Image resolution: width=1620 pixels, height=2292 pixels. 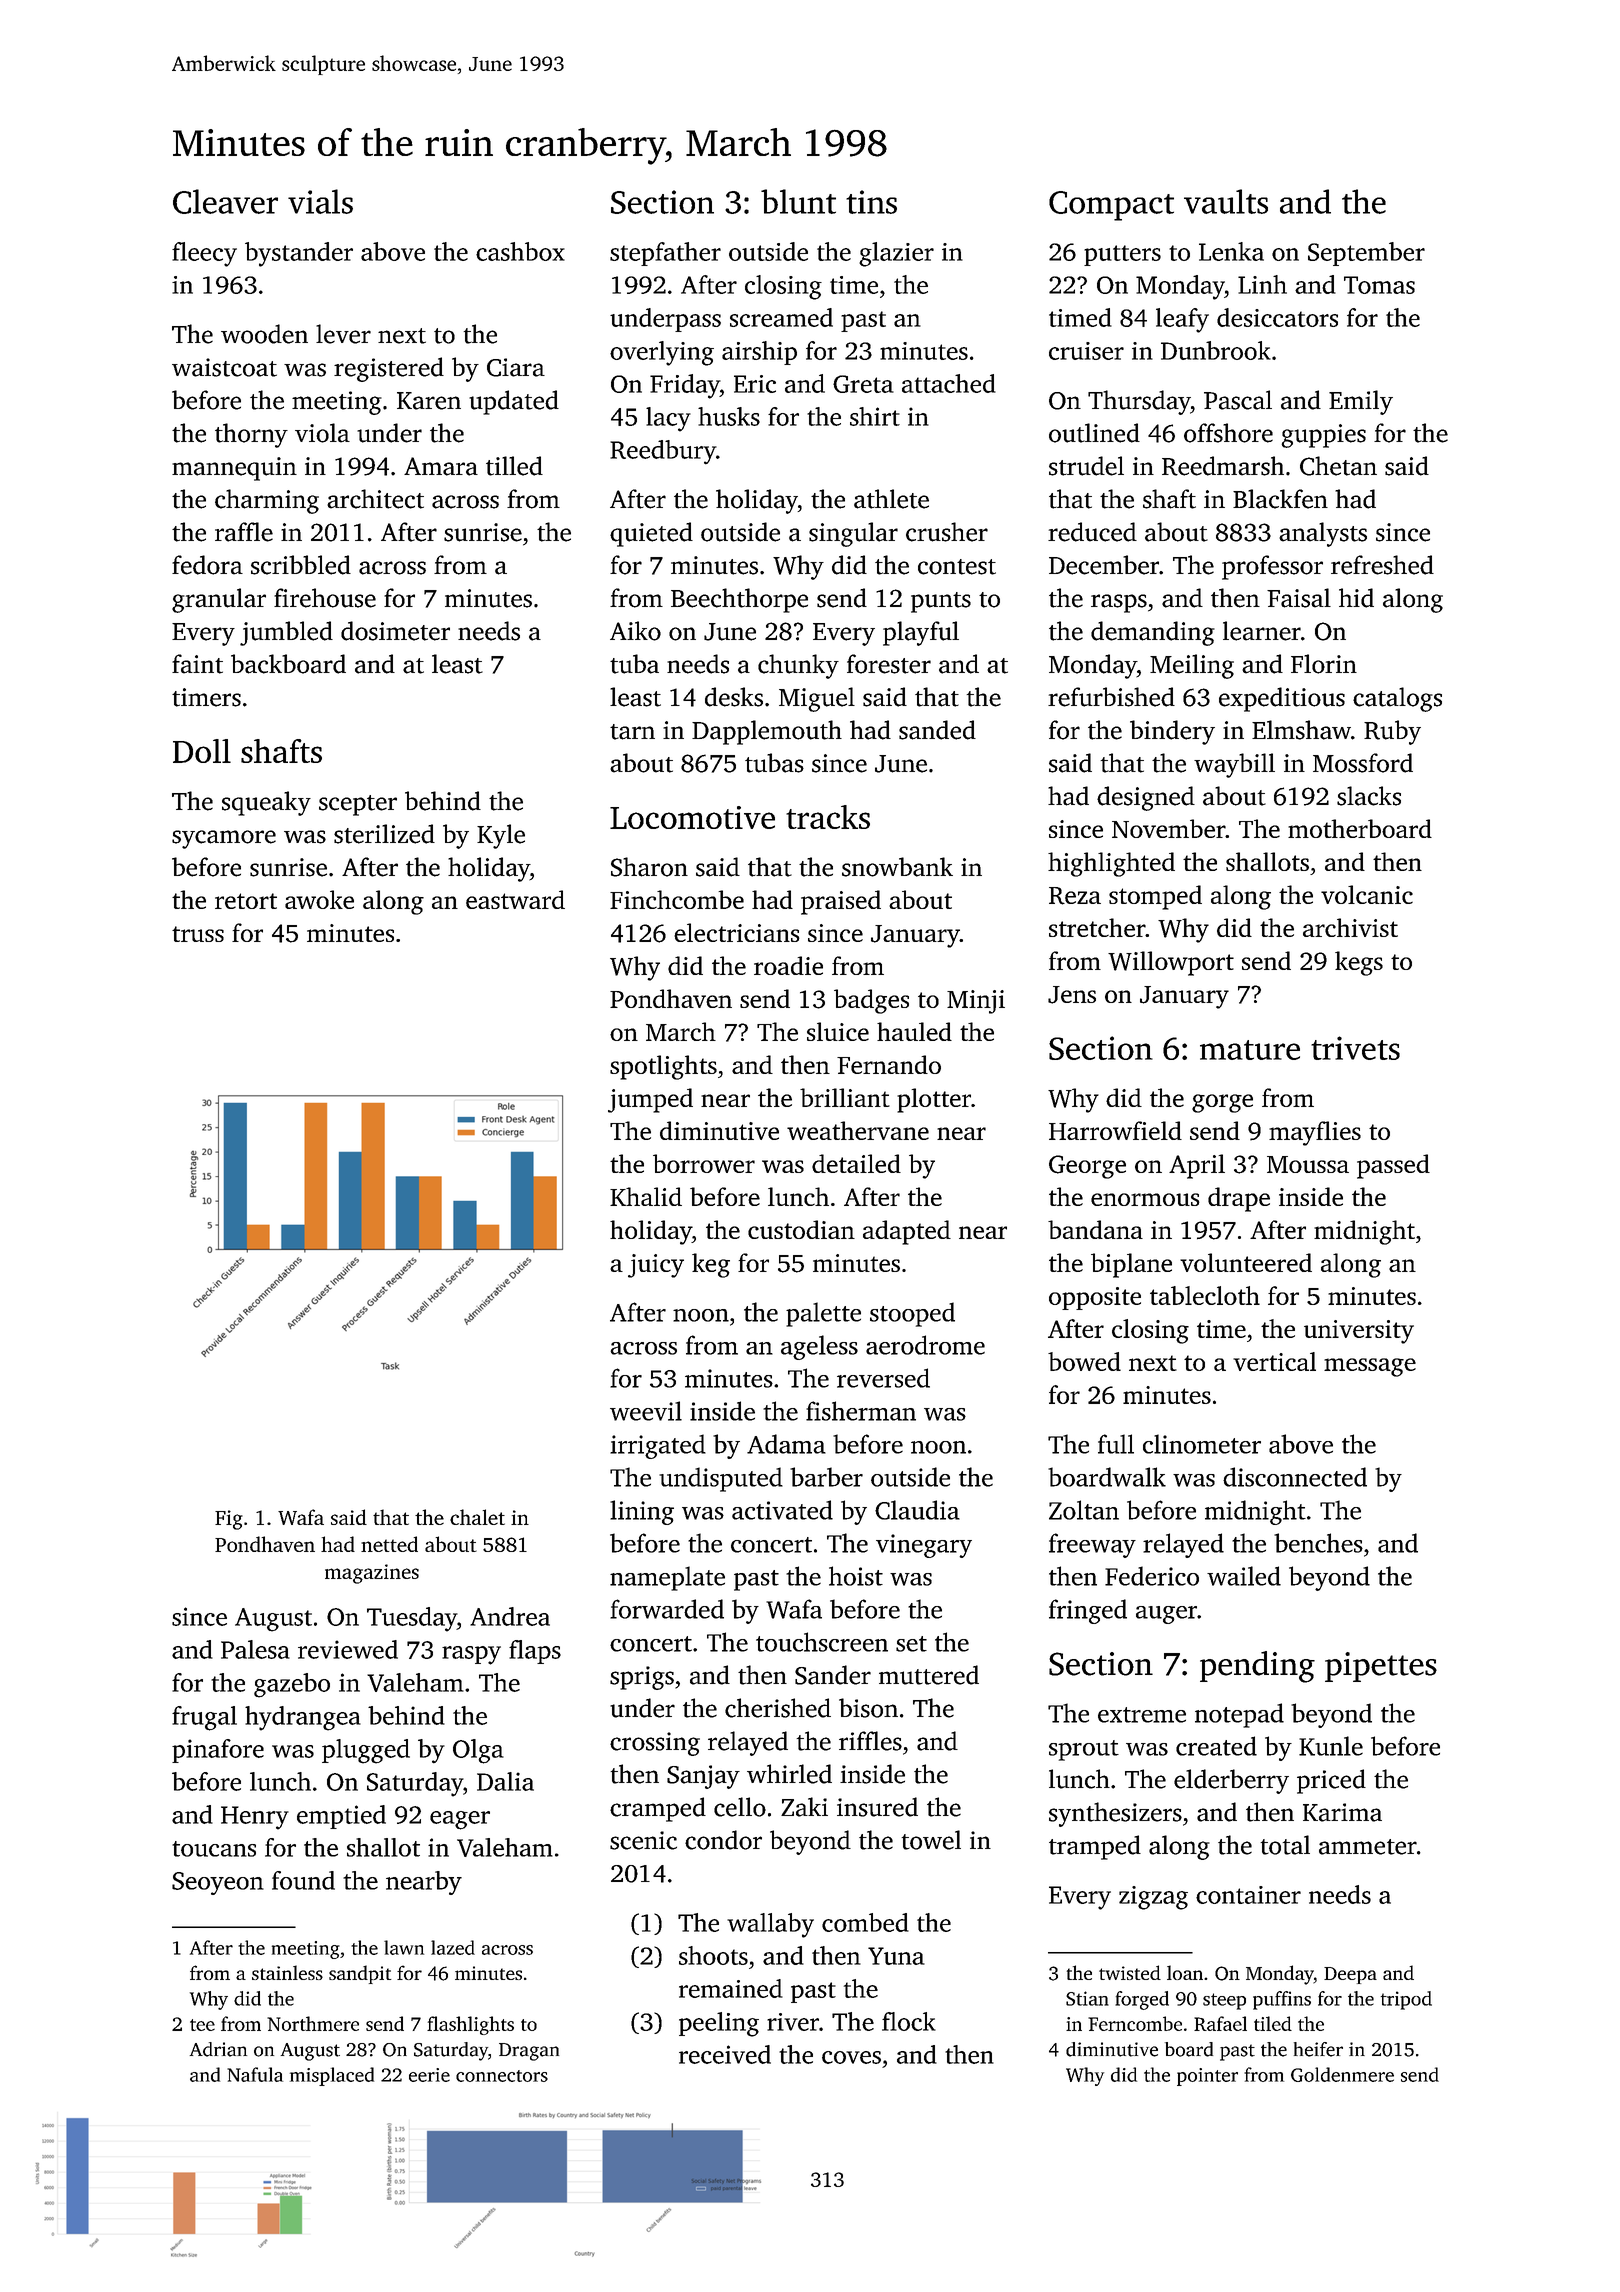 What do you see at coordinates (845, 1097) in the page?
I see `brilliant` at bounding box center [845, 1097].
